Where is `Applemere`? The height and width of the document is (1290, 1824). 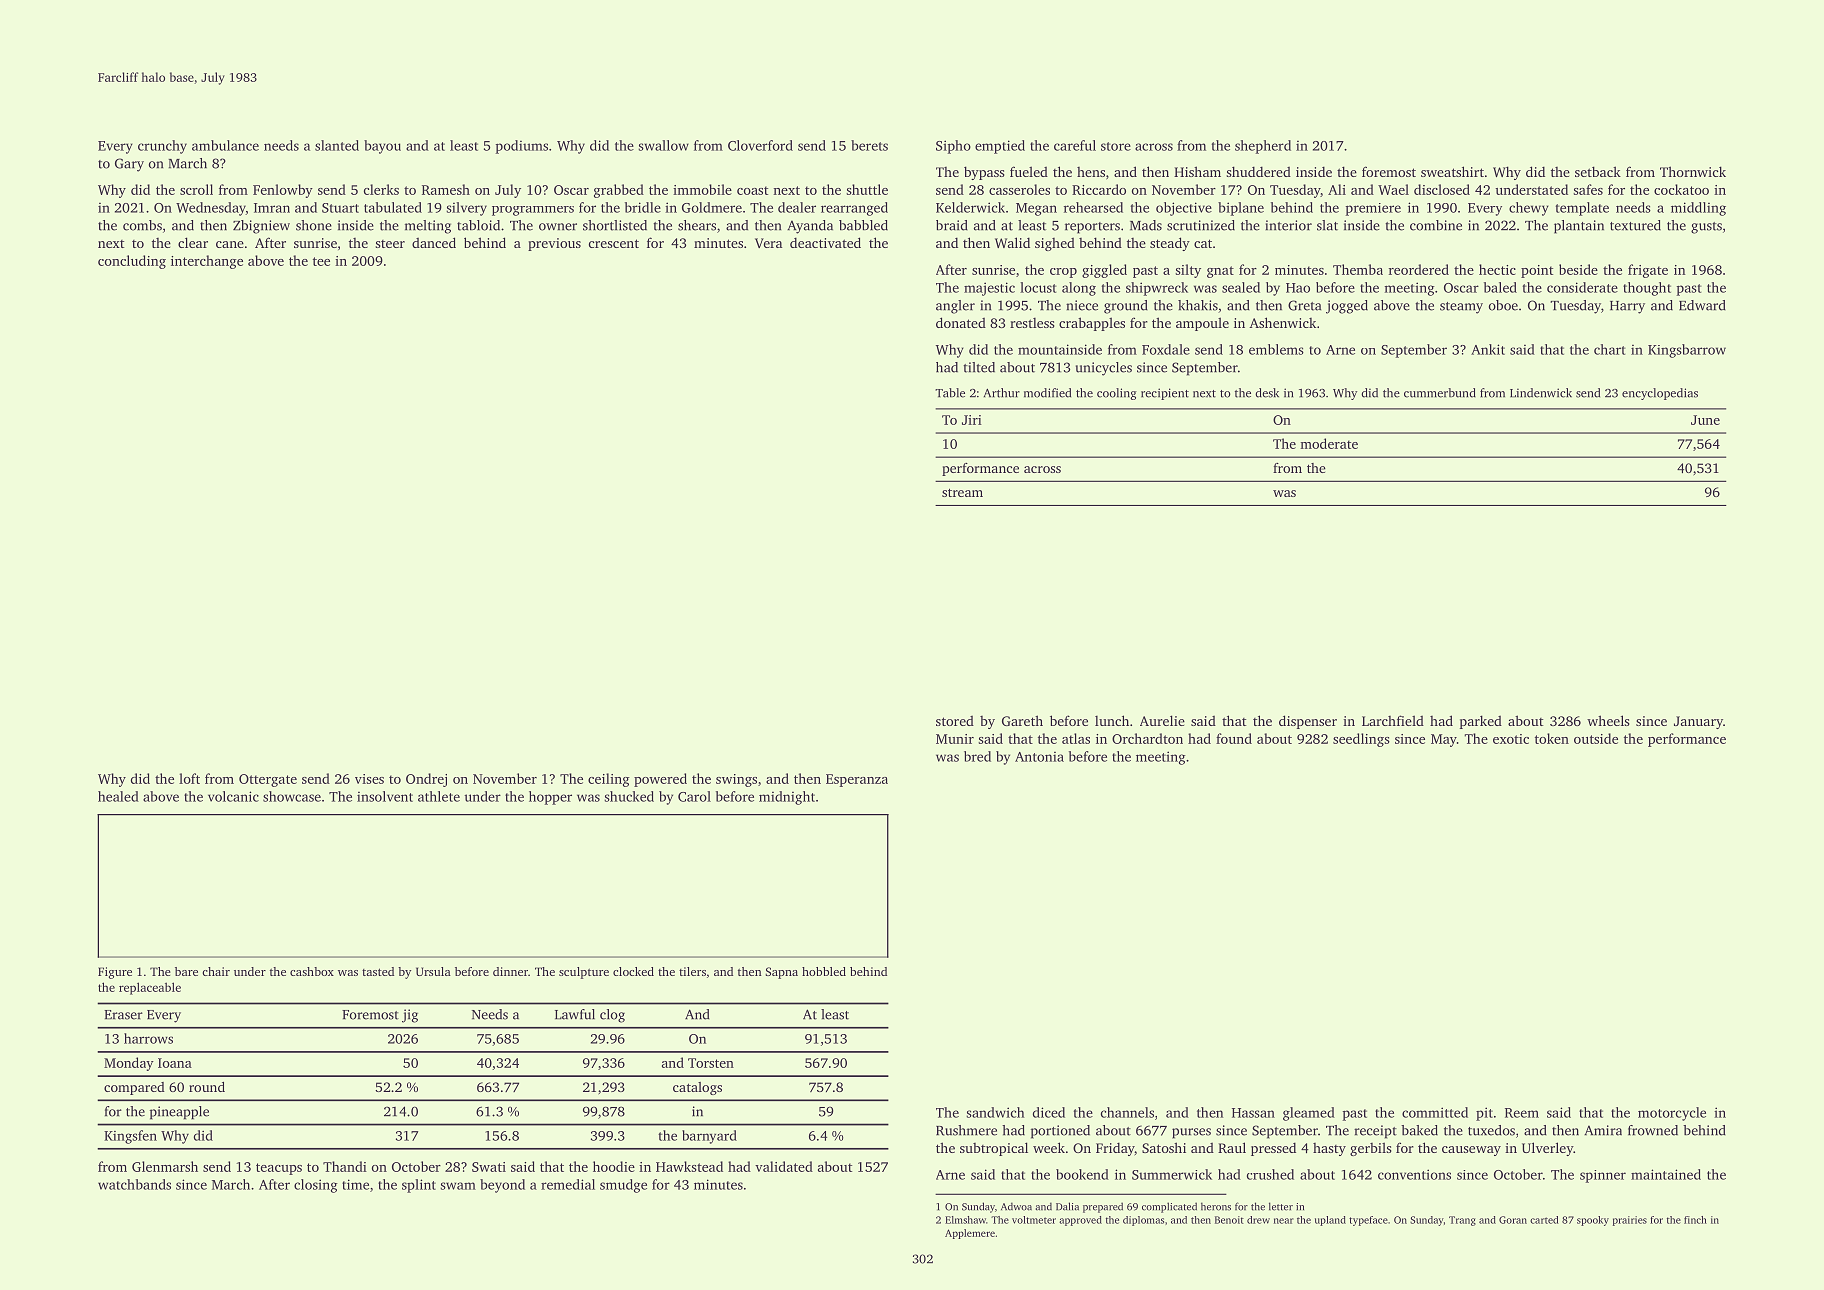
Applemere is located at coordinates (970, 1234).
